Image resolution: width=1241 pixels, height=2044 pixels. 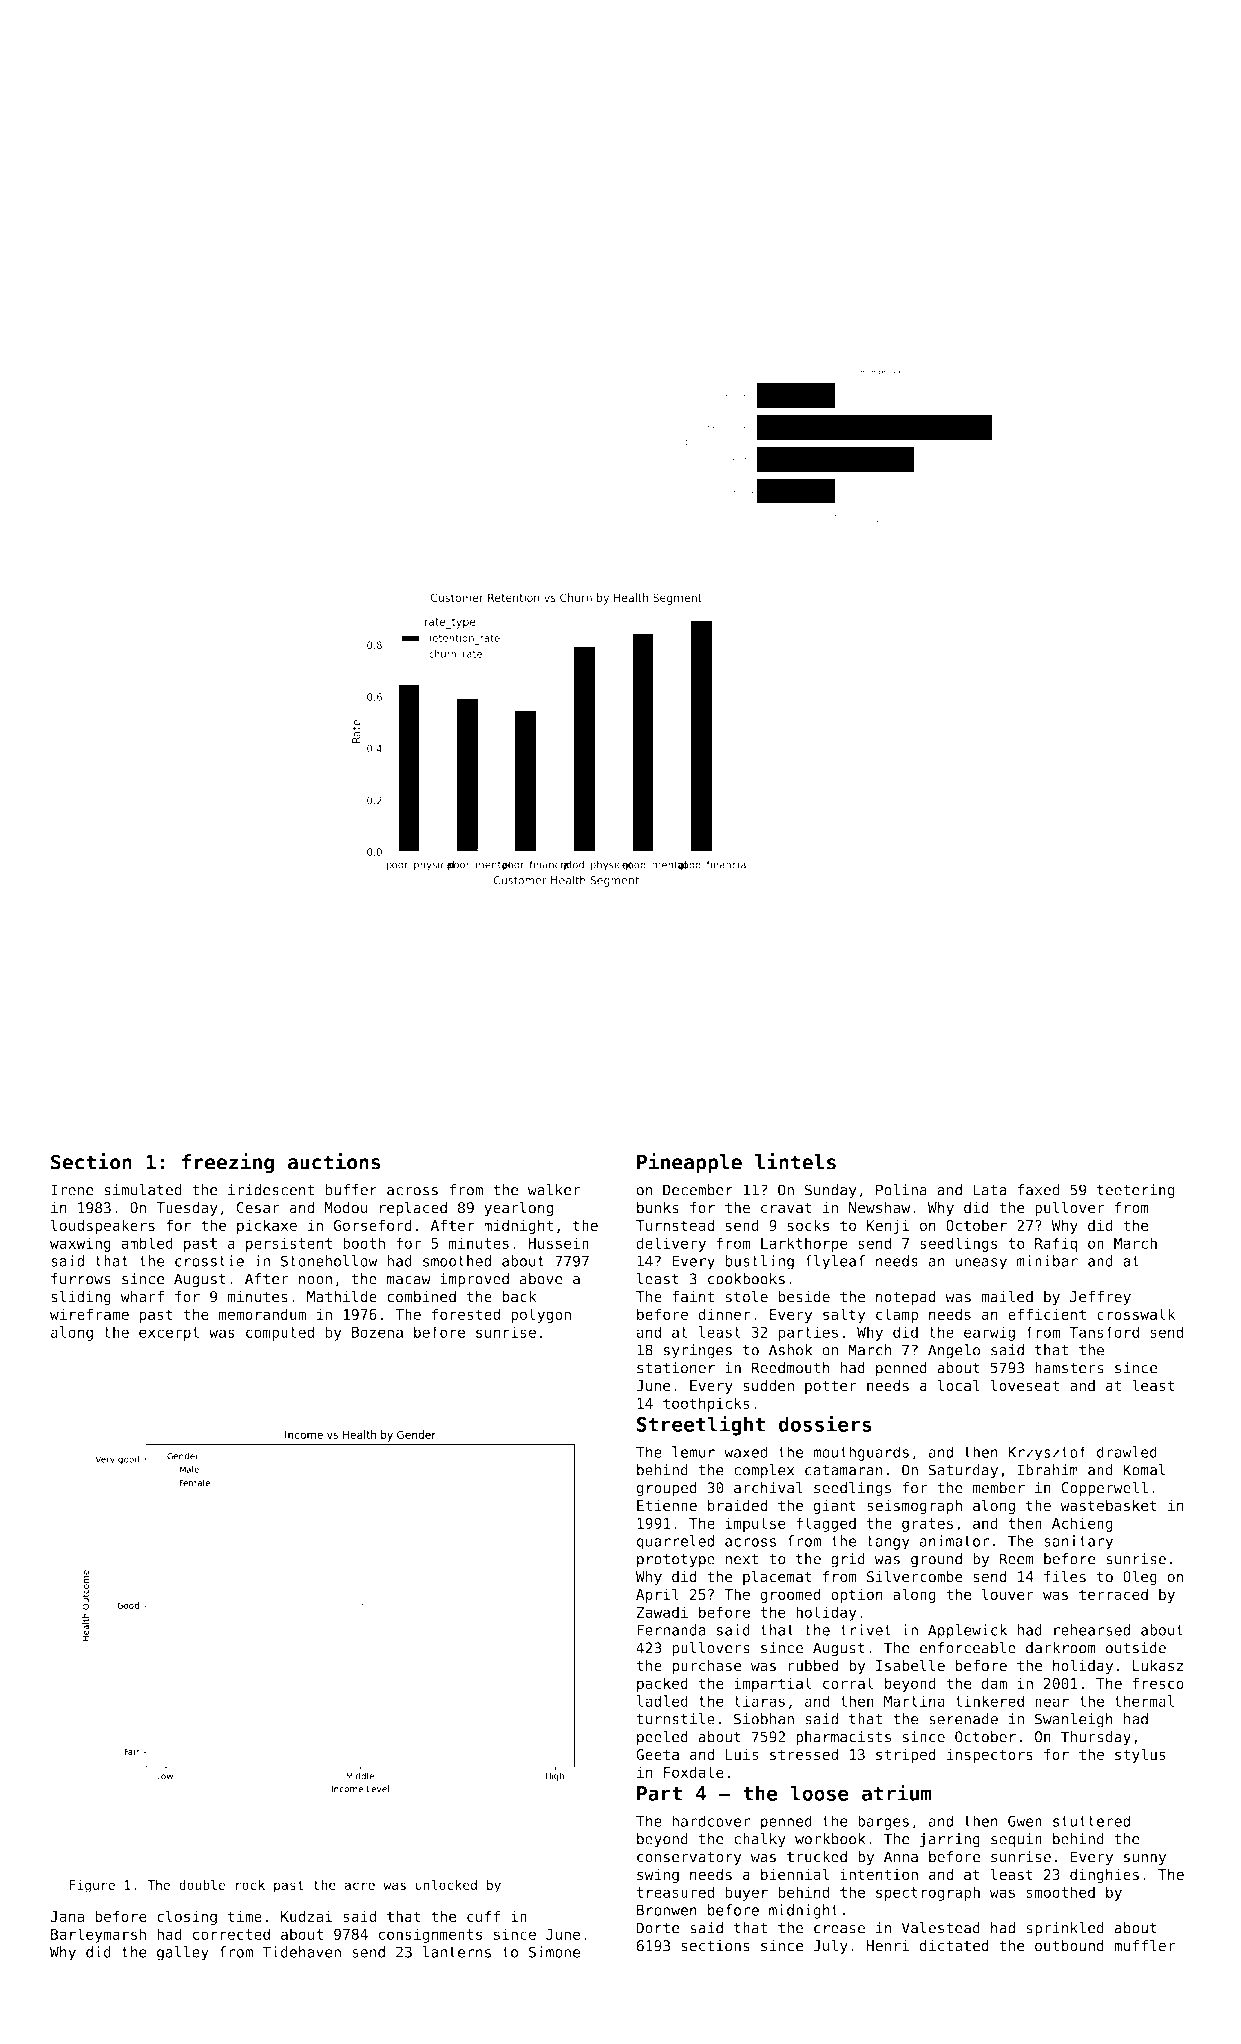 What do you see at coordinates (301, 1952) in the screenshot?
I see `Tidehaven` at bounding box center [301, 1952].
